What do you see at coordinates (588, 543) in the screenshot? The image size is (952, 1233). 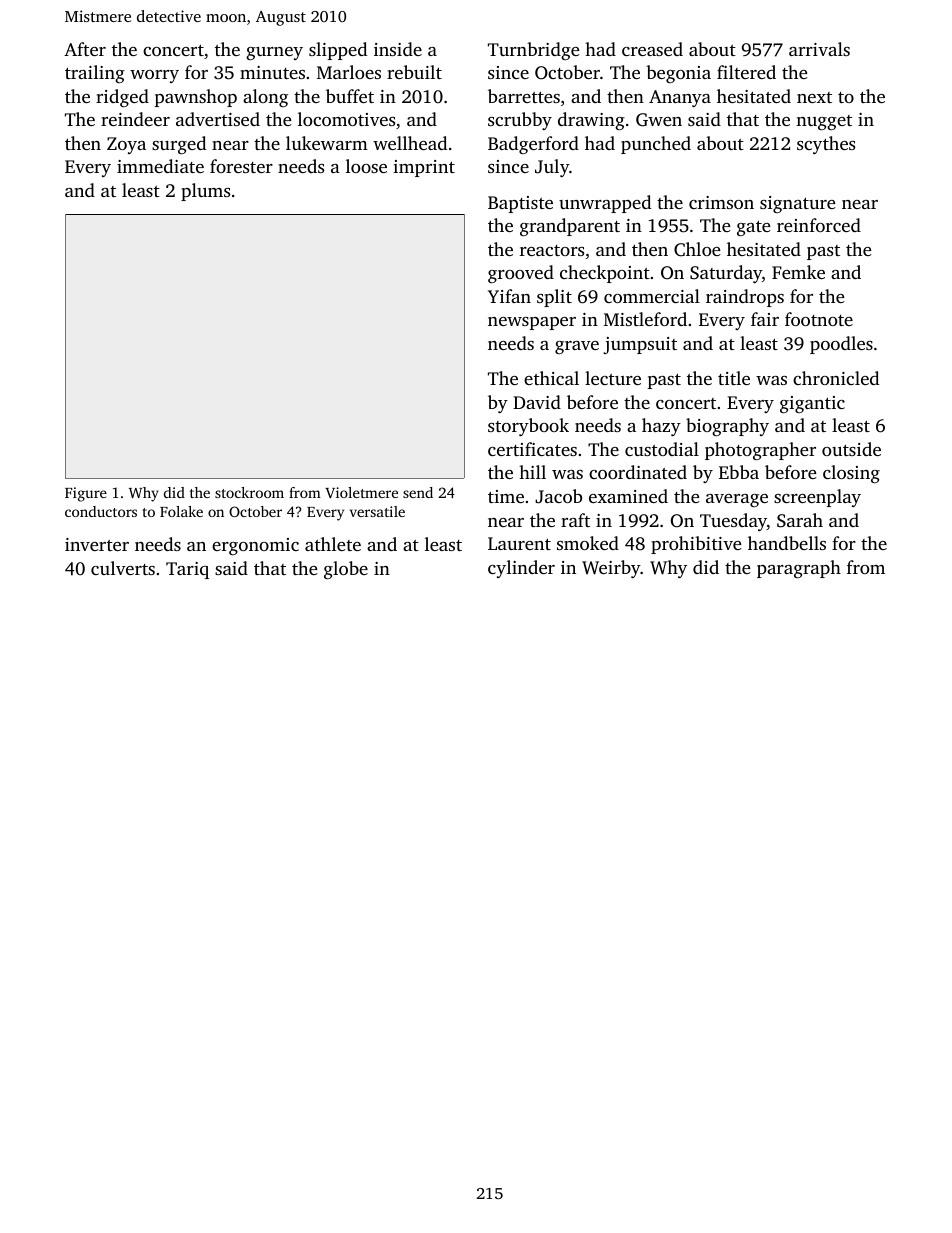 I see `smoked` at bounding box center [588, 543].
